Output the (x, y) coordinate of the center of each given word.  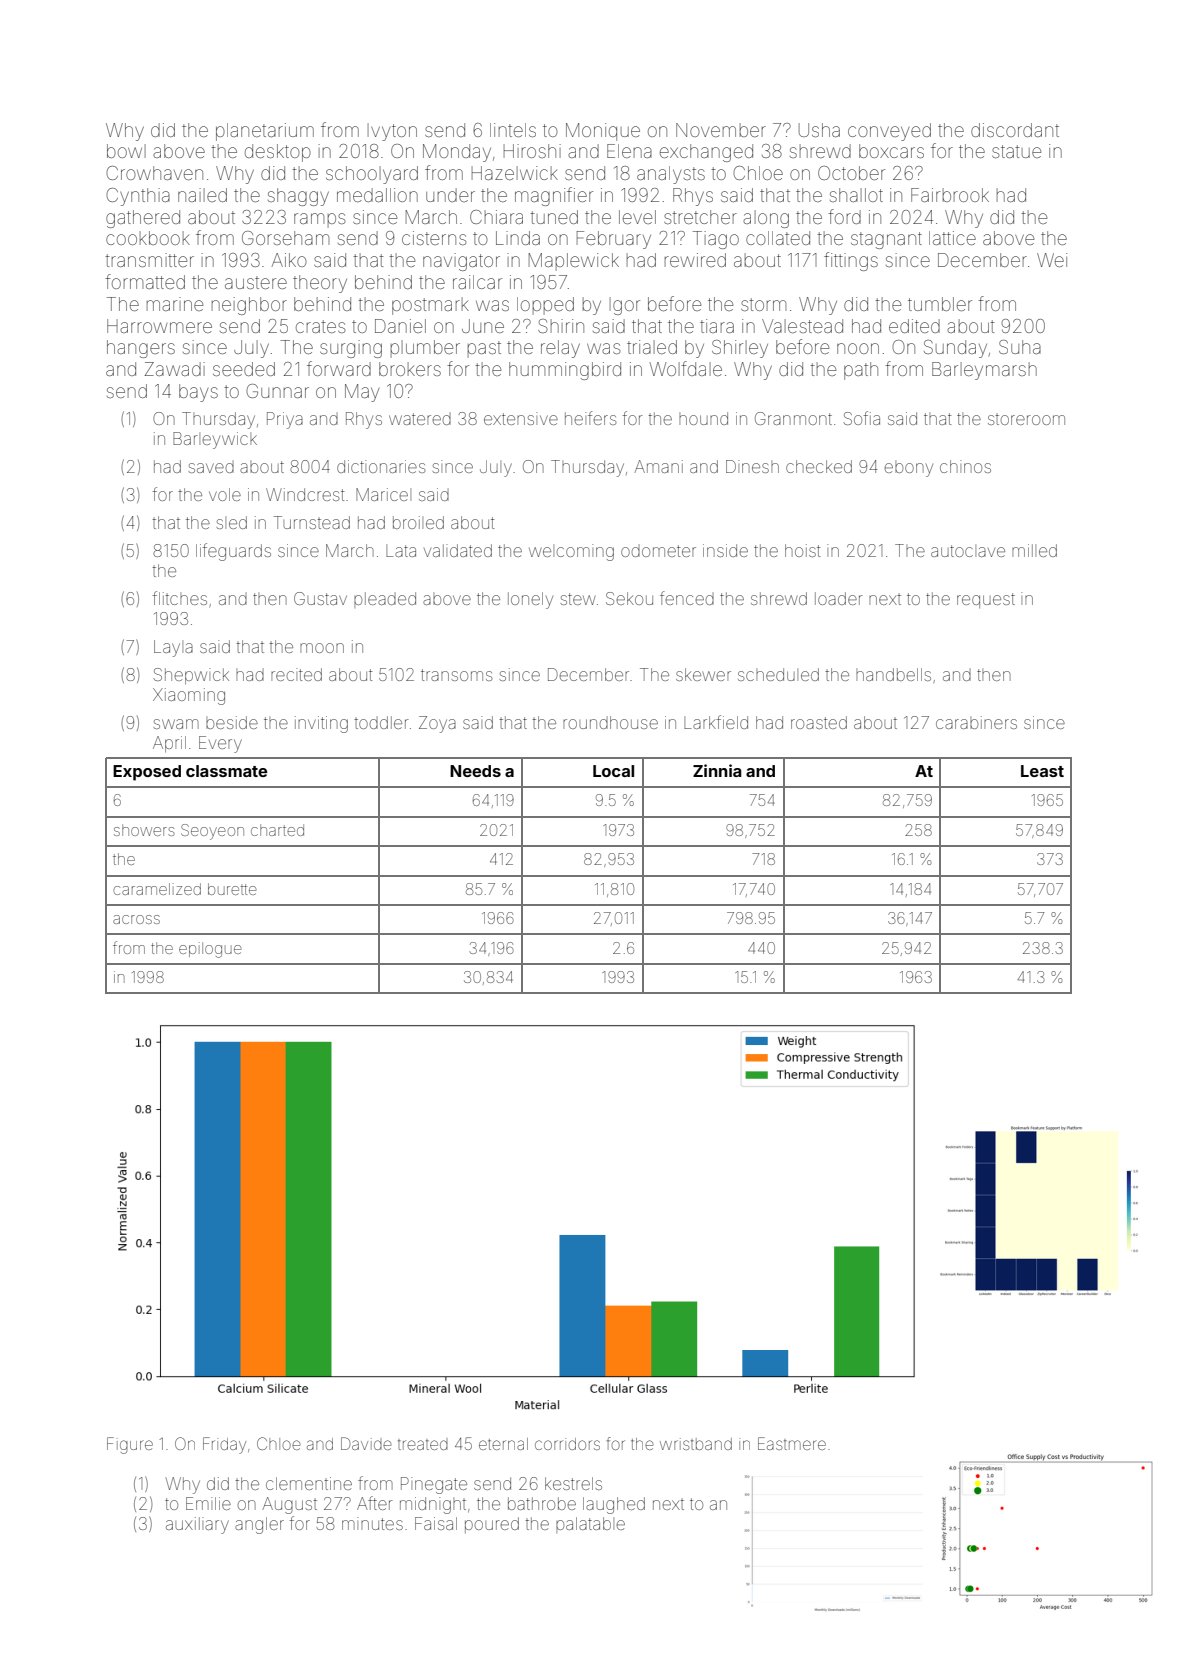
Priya (285, 420)
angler (259, 1525)
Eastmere (792, 1443)
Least (1042, 771)
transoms (456, 675)
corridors (567, 1444)
